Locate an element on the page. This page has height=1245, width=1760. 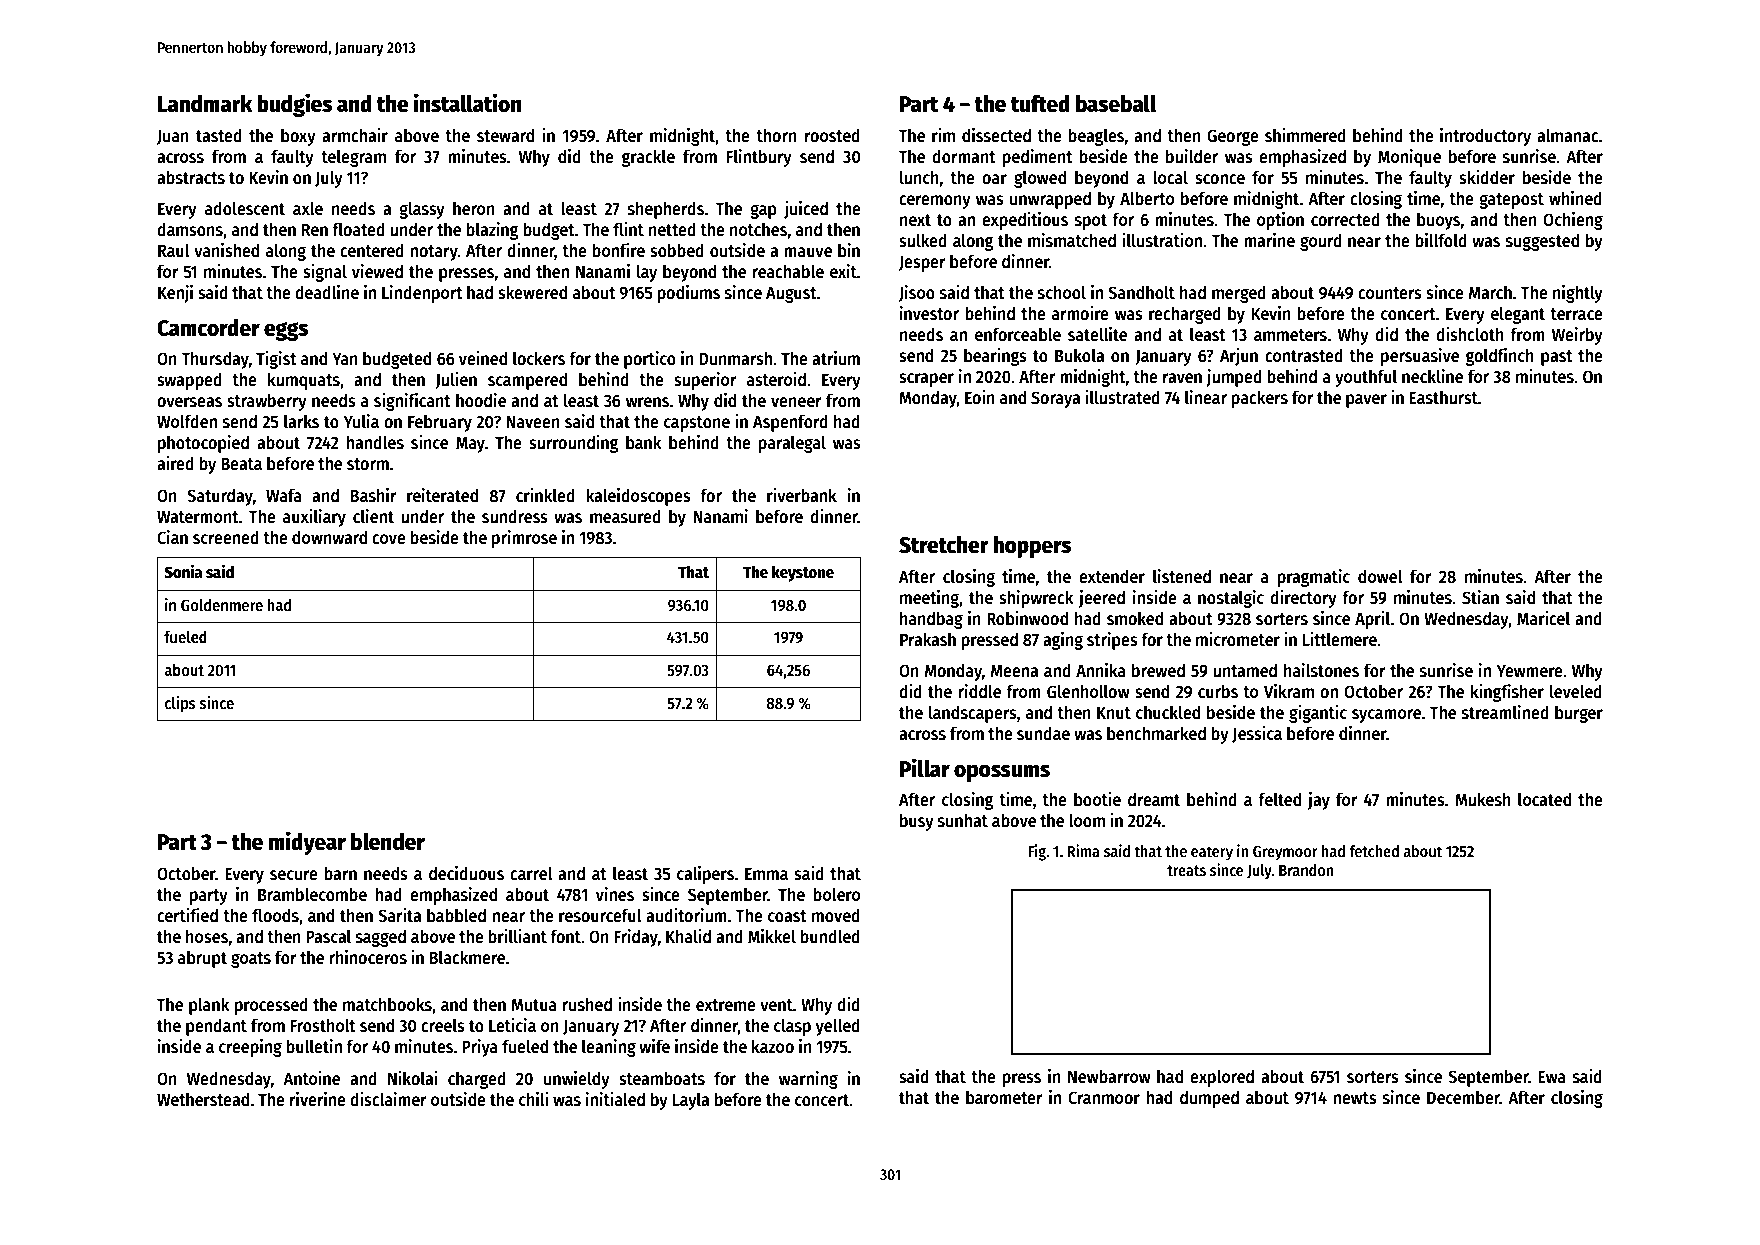
shepherds is located at coordinates (666, 210).
